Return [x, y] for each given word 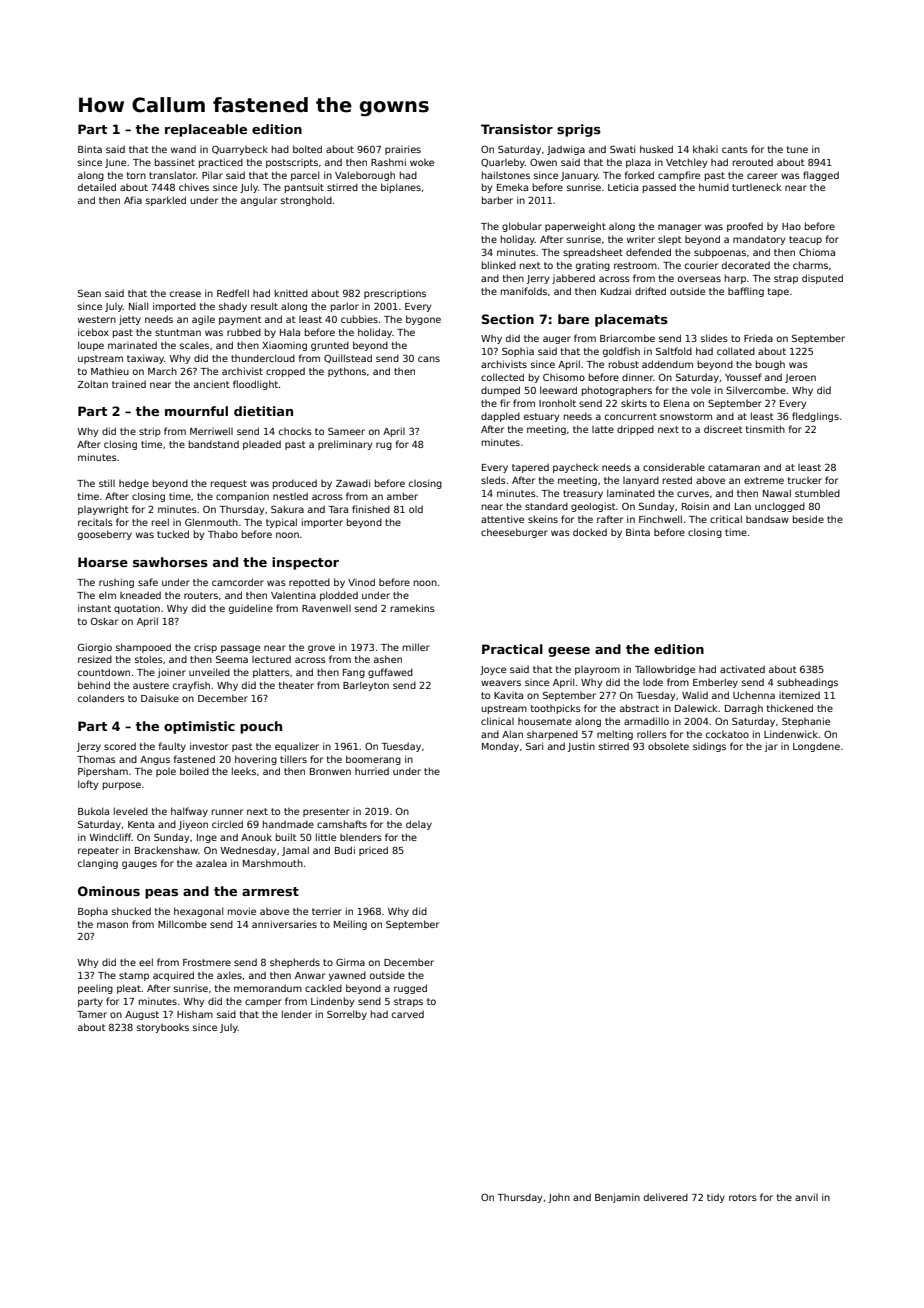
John [559, 1198]
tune [797, 149]
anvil [806, 1197]
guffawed [390, 673]
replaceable [206, 130]
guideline [251, 609]
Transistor [517, 129]
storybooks [163, 1028]
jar [771, 747]
